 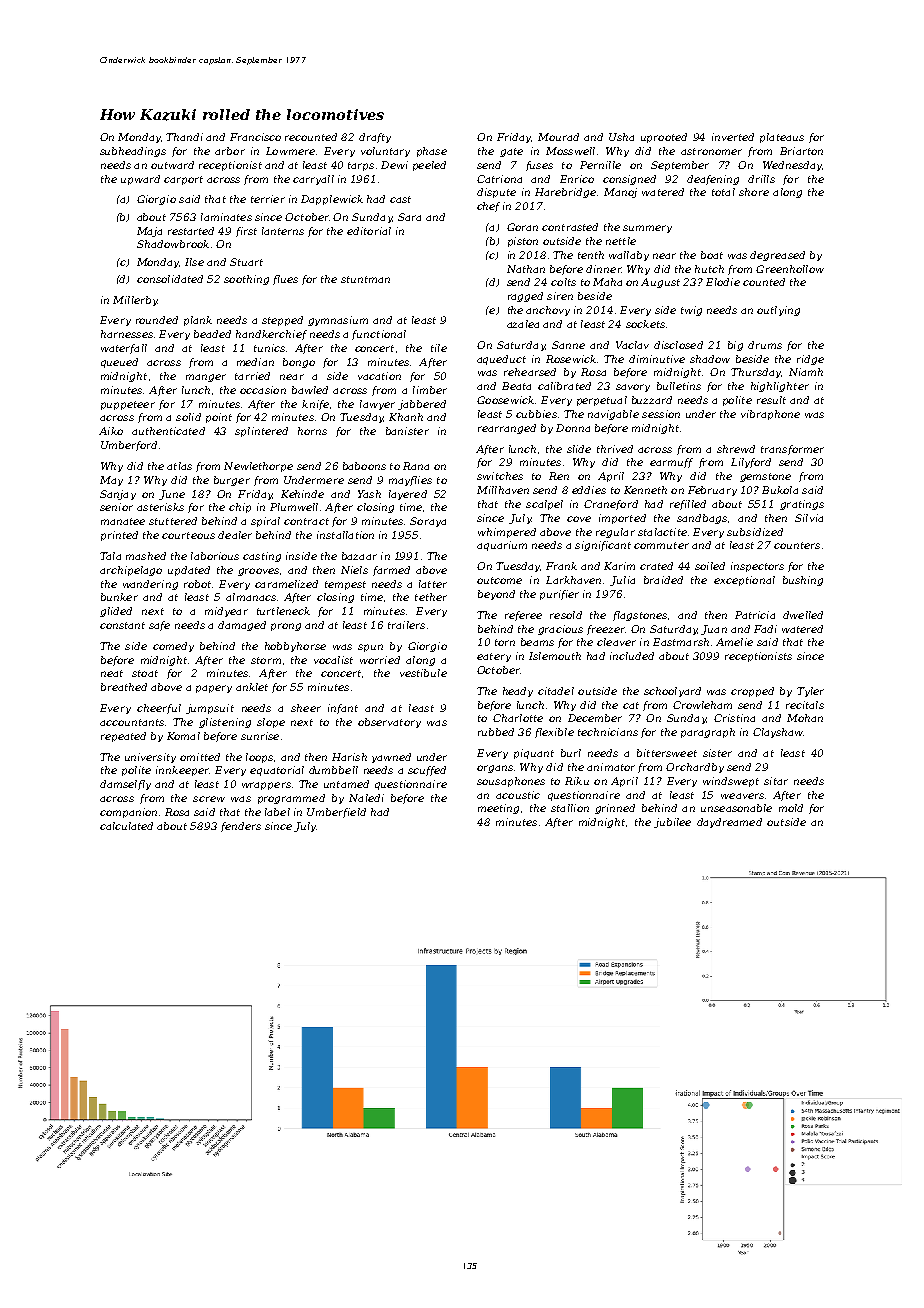 I want to click on inverted, so click(x=733, y=137).
